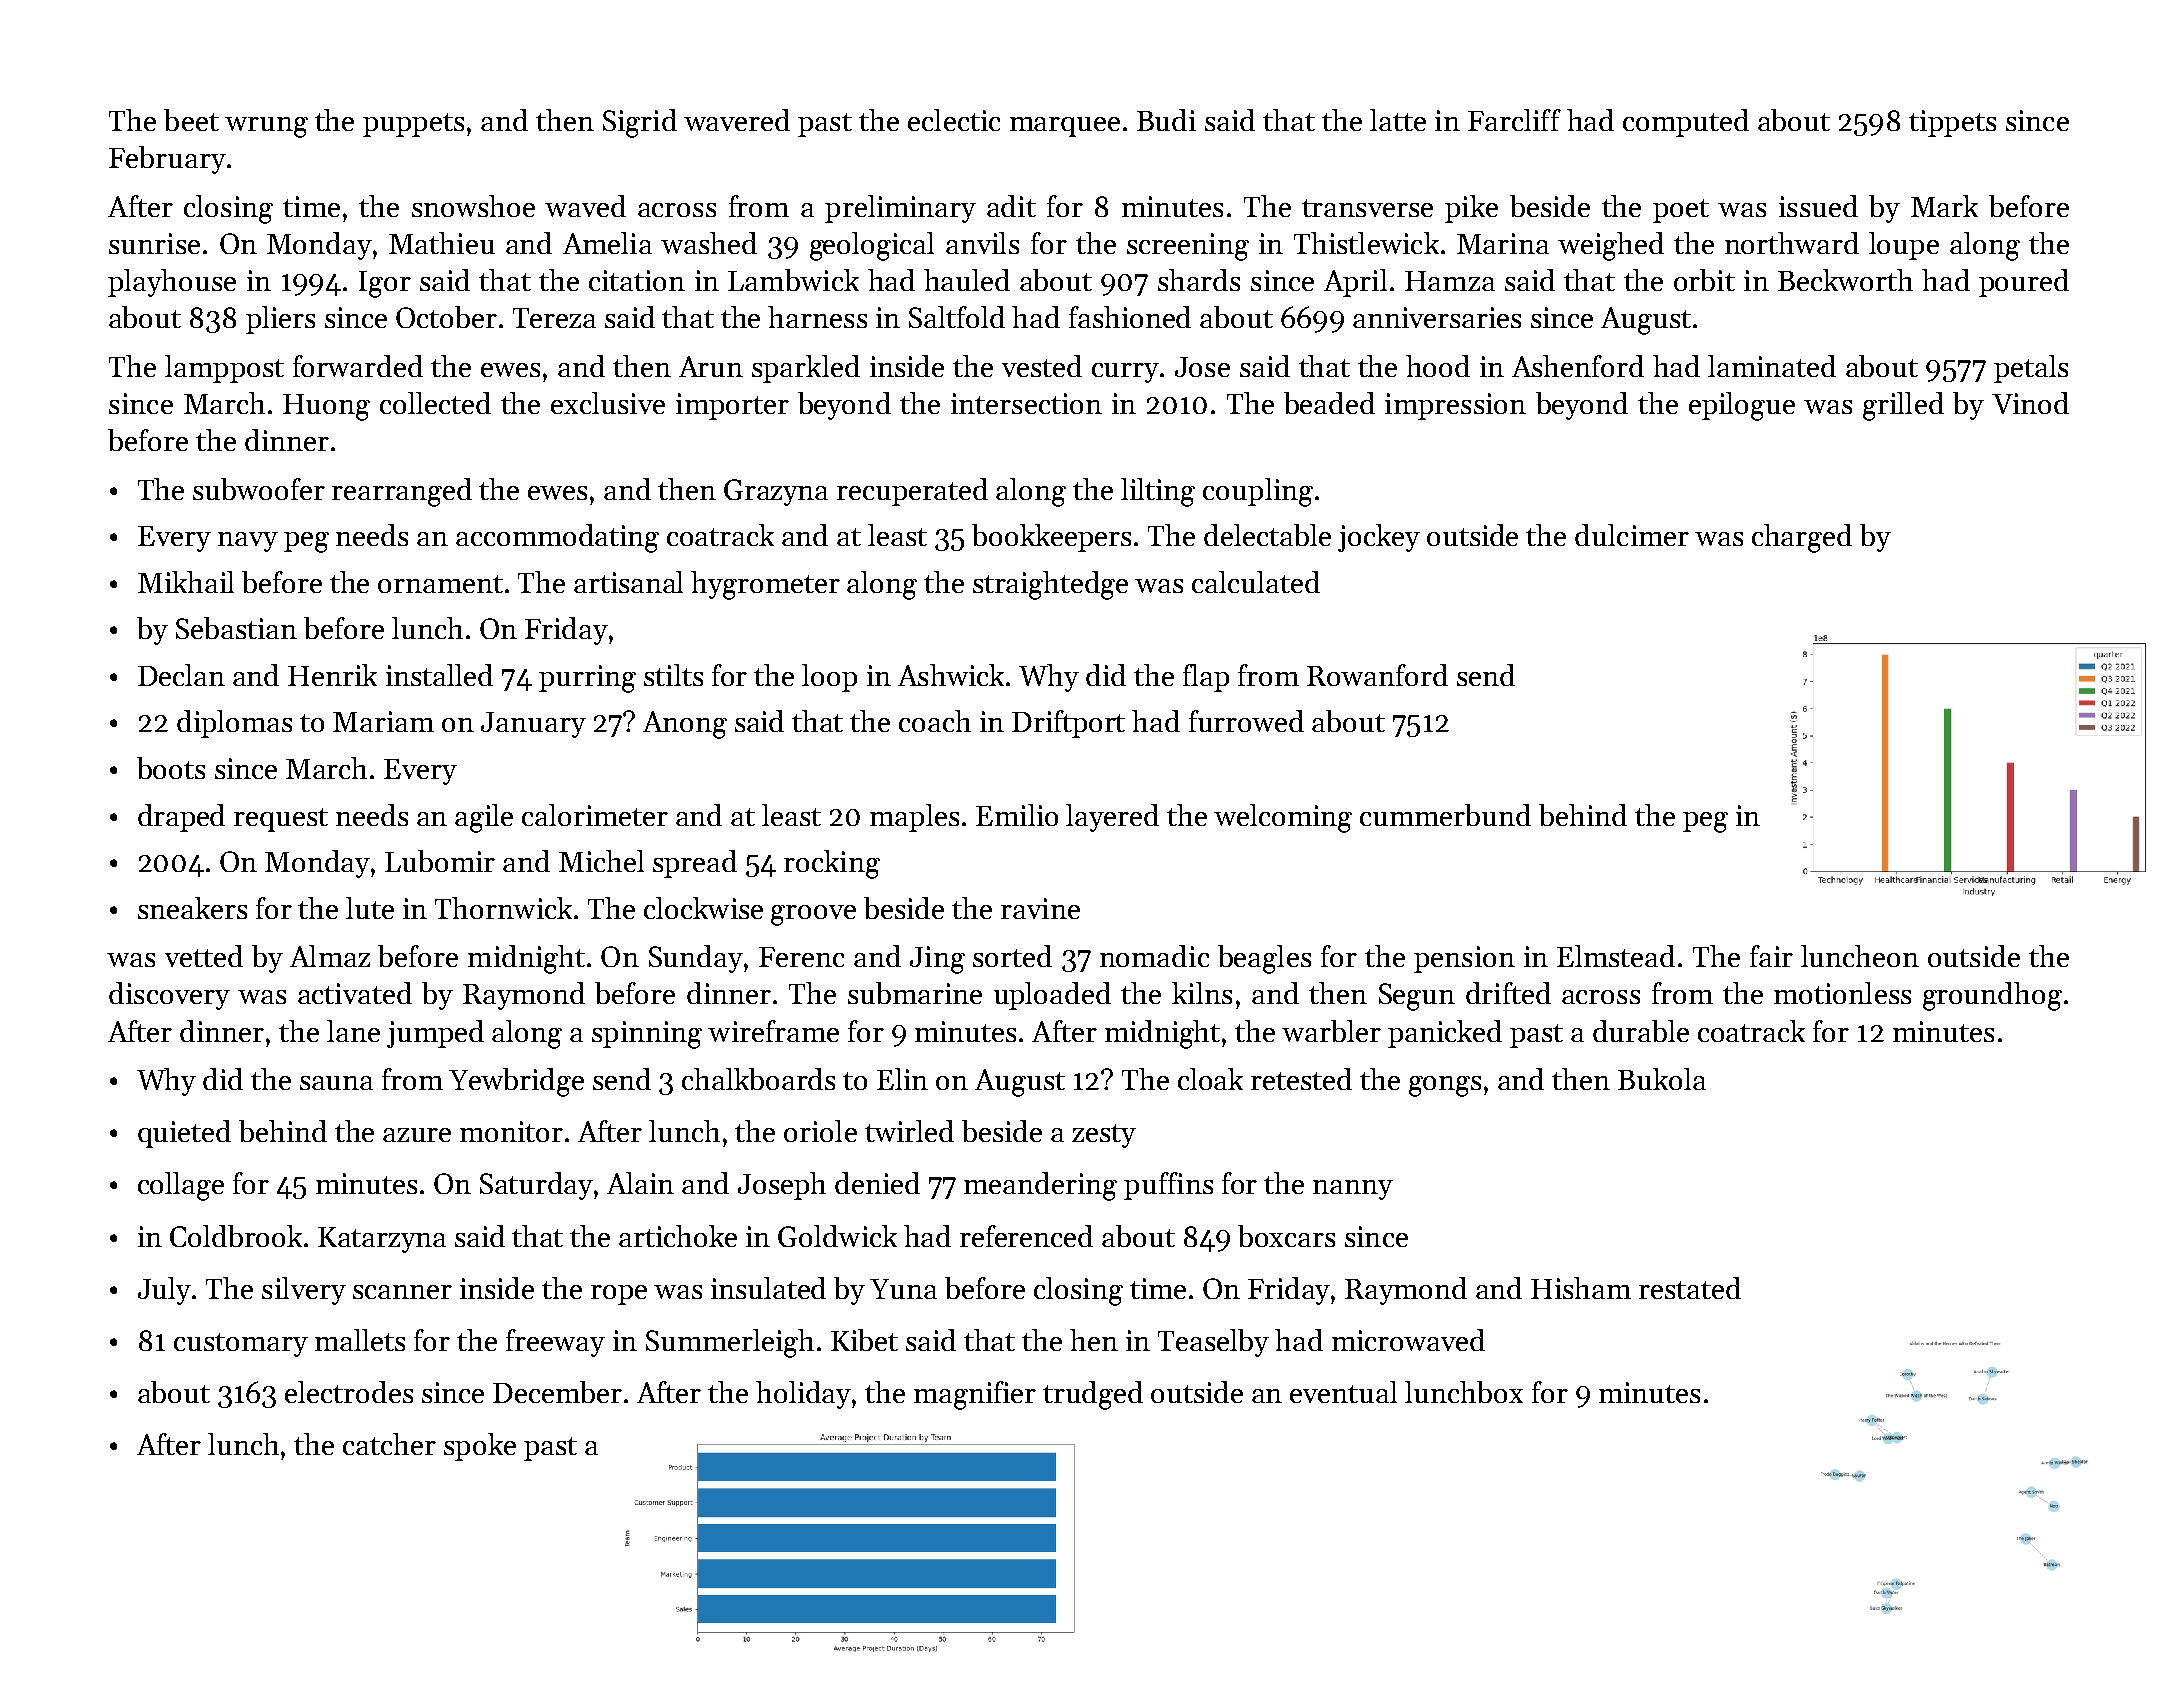  What do you see at coordinates (2031, 369) in the screenshot?
I see `petals` at bounding box center [2031, 369].
